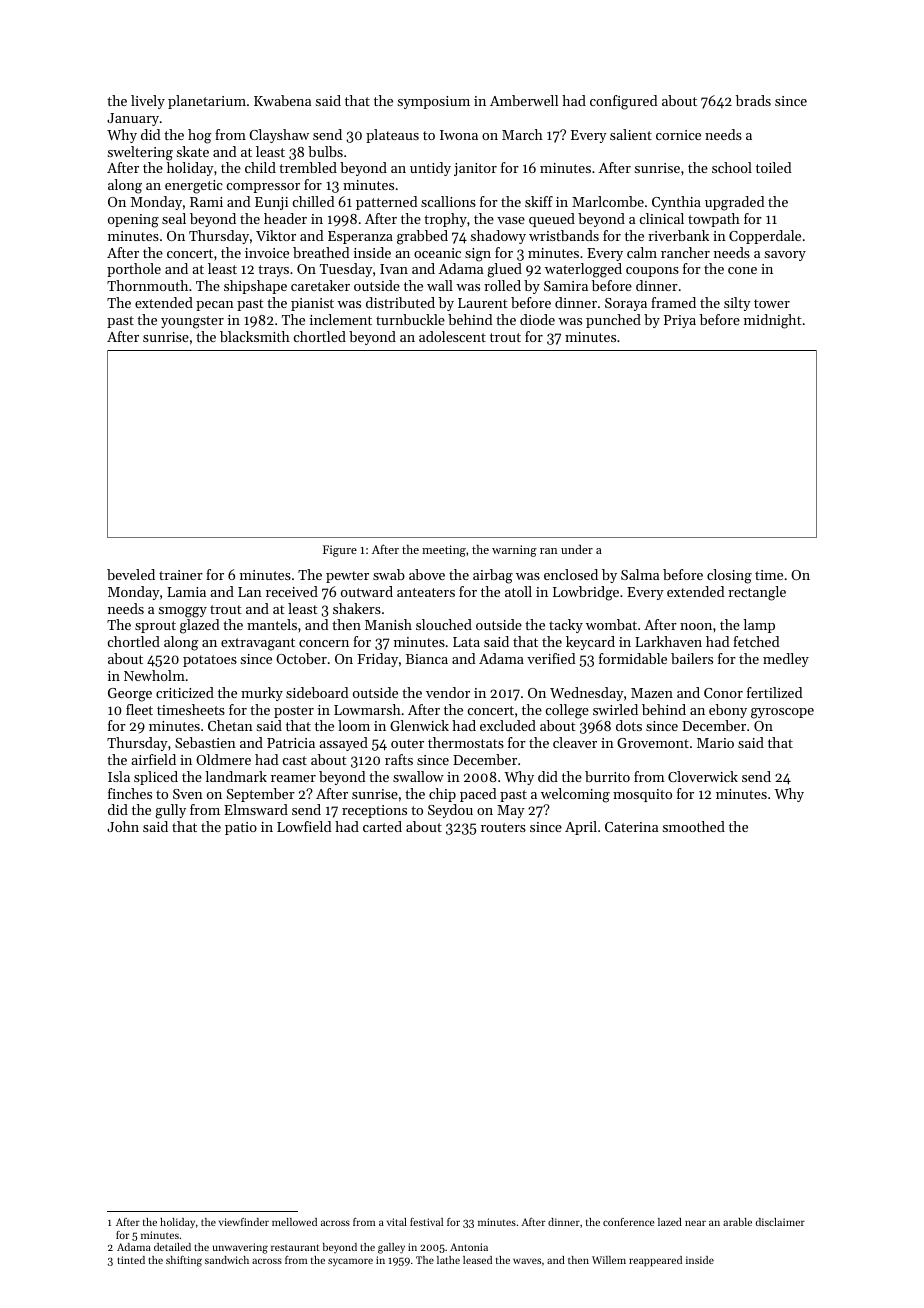 Image resolution: width=924 pixels, height=1308 pixels. I want to click on waves, so click(527, 1261).
